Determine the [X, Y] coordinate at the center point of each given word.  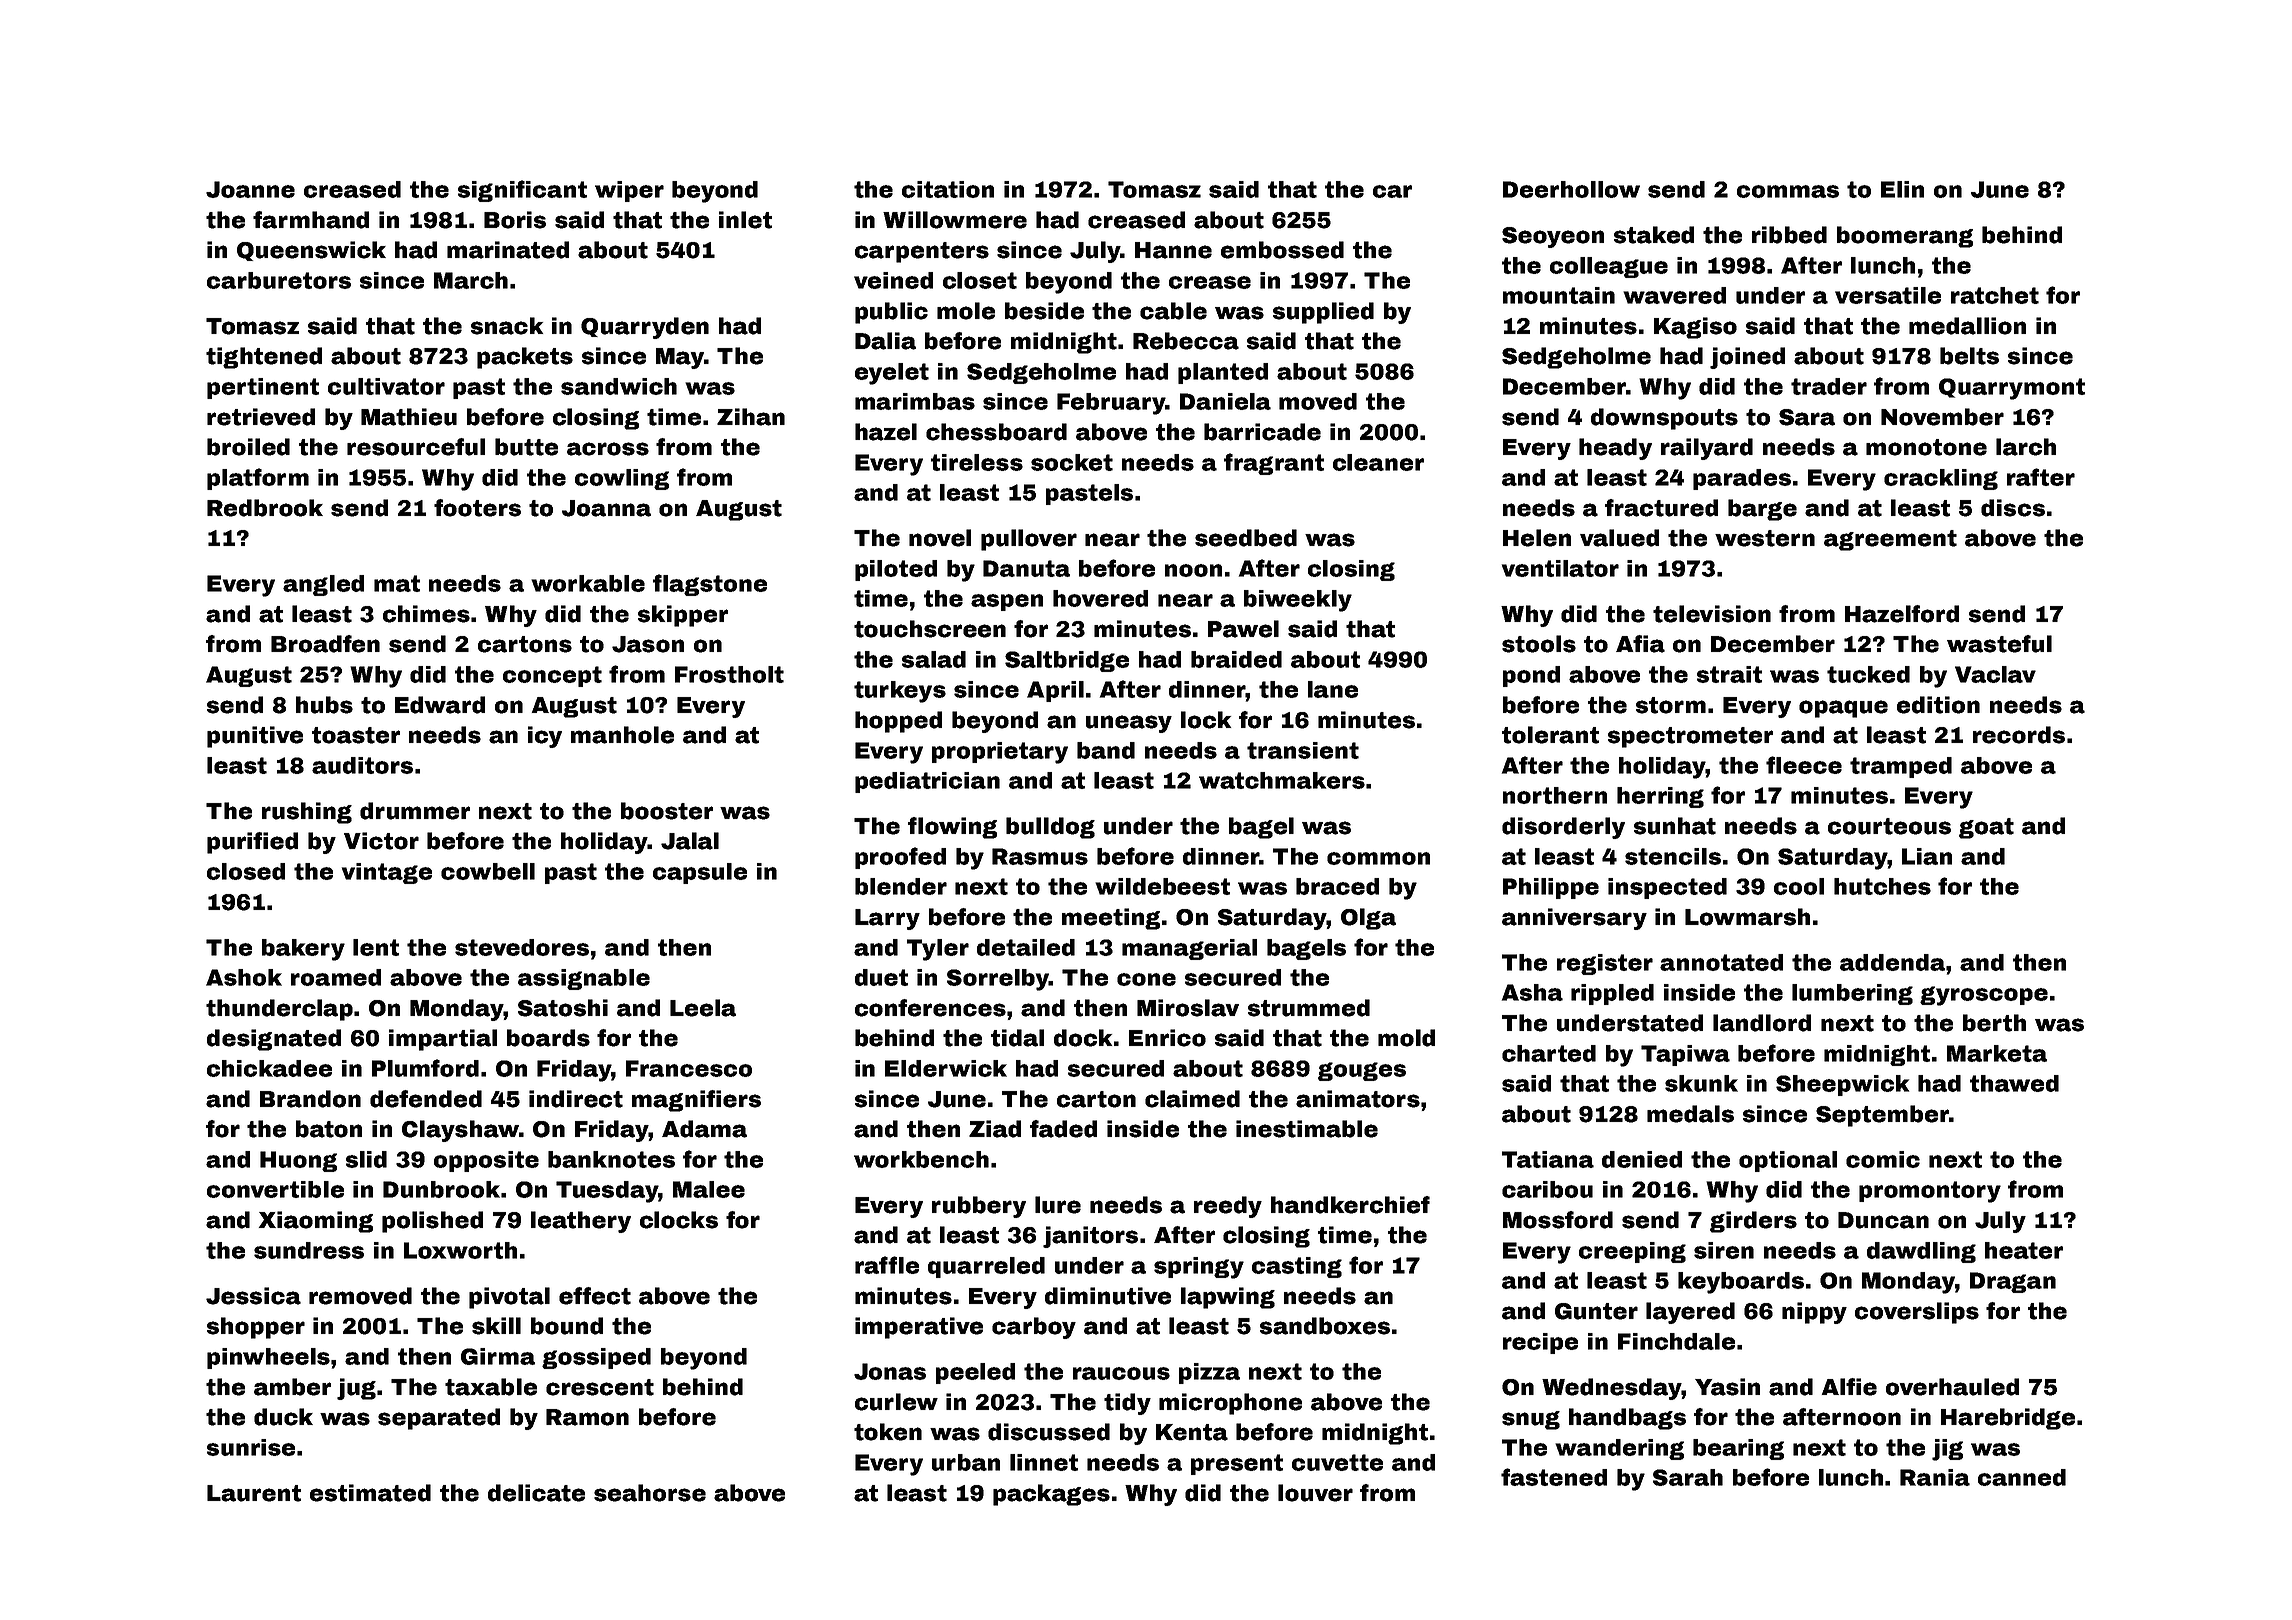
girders [1753, 1222]
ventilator [1560, 568]
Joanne [250, 189]
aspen [1007, 602]
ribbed [1789, 235]
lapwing [1228, 1298]
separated [439, 1419]
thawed [2014, 1083]
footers [477, 508]
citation [948, 189]
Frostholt [729, 674]
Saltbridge [1067, 661]
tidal [1017, 1038]
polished [432, 1222]
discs [2013, 508]
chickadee [269, 1068]
